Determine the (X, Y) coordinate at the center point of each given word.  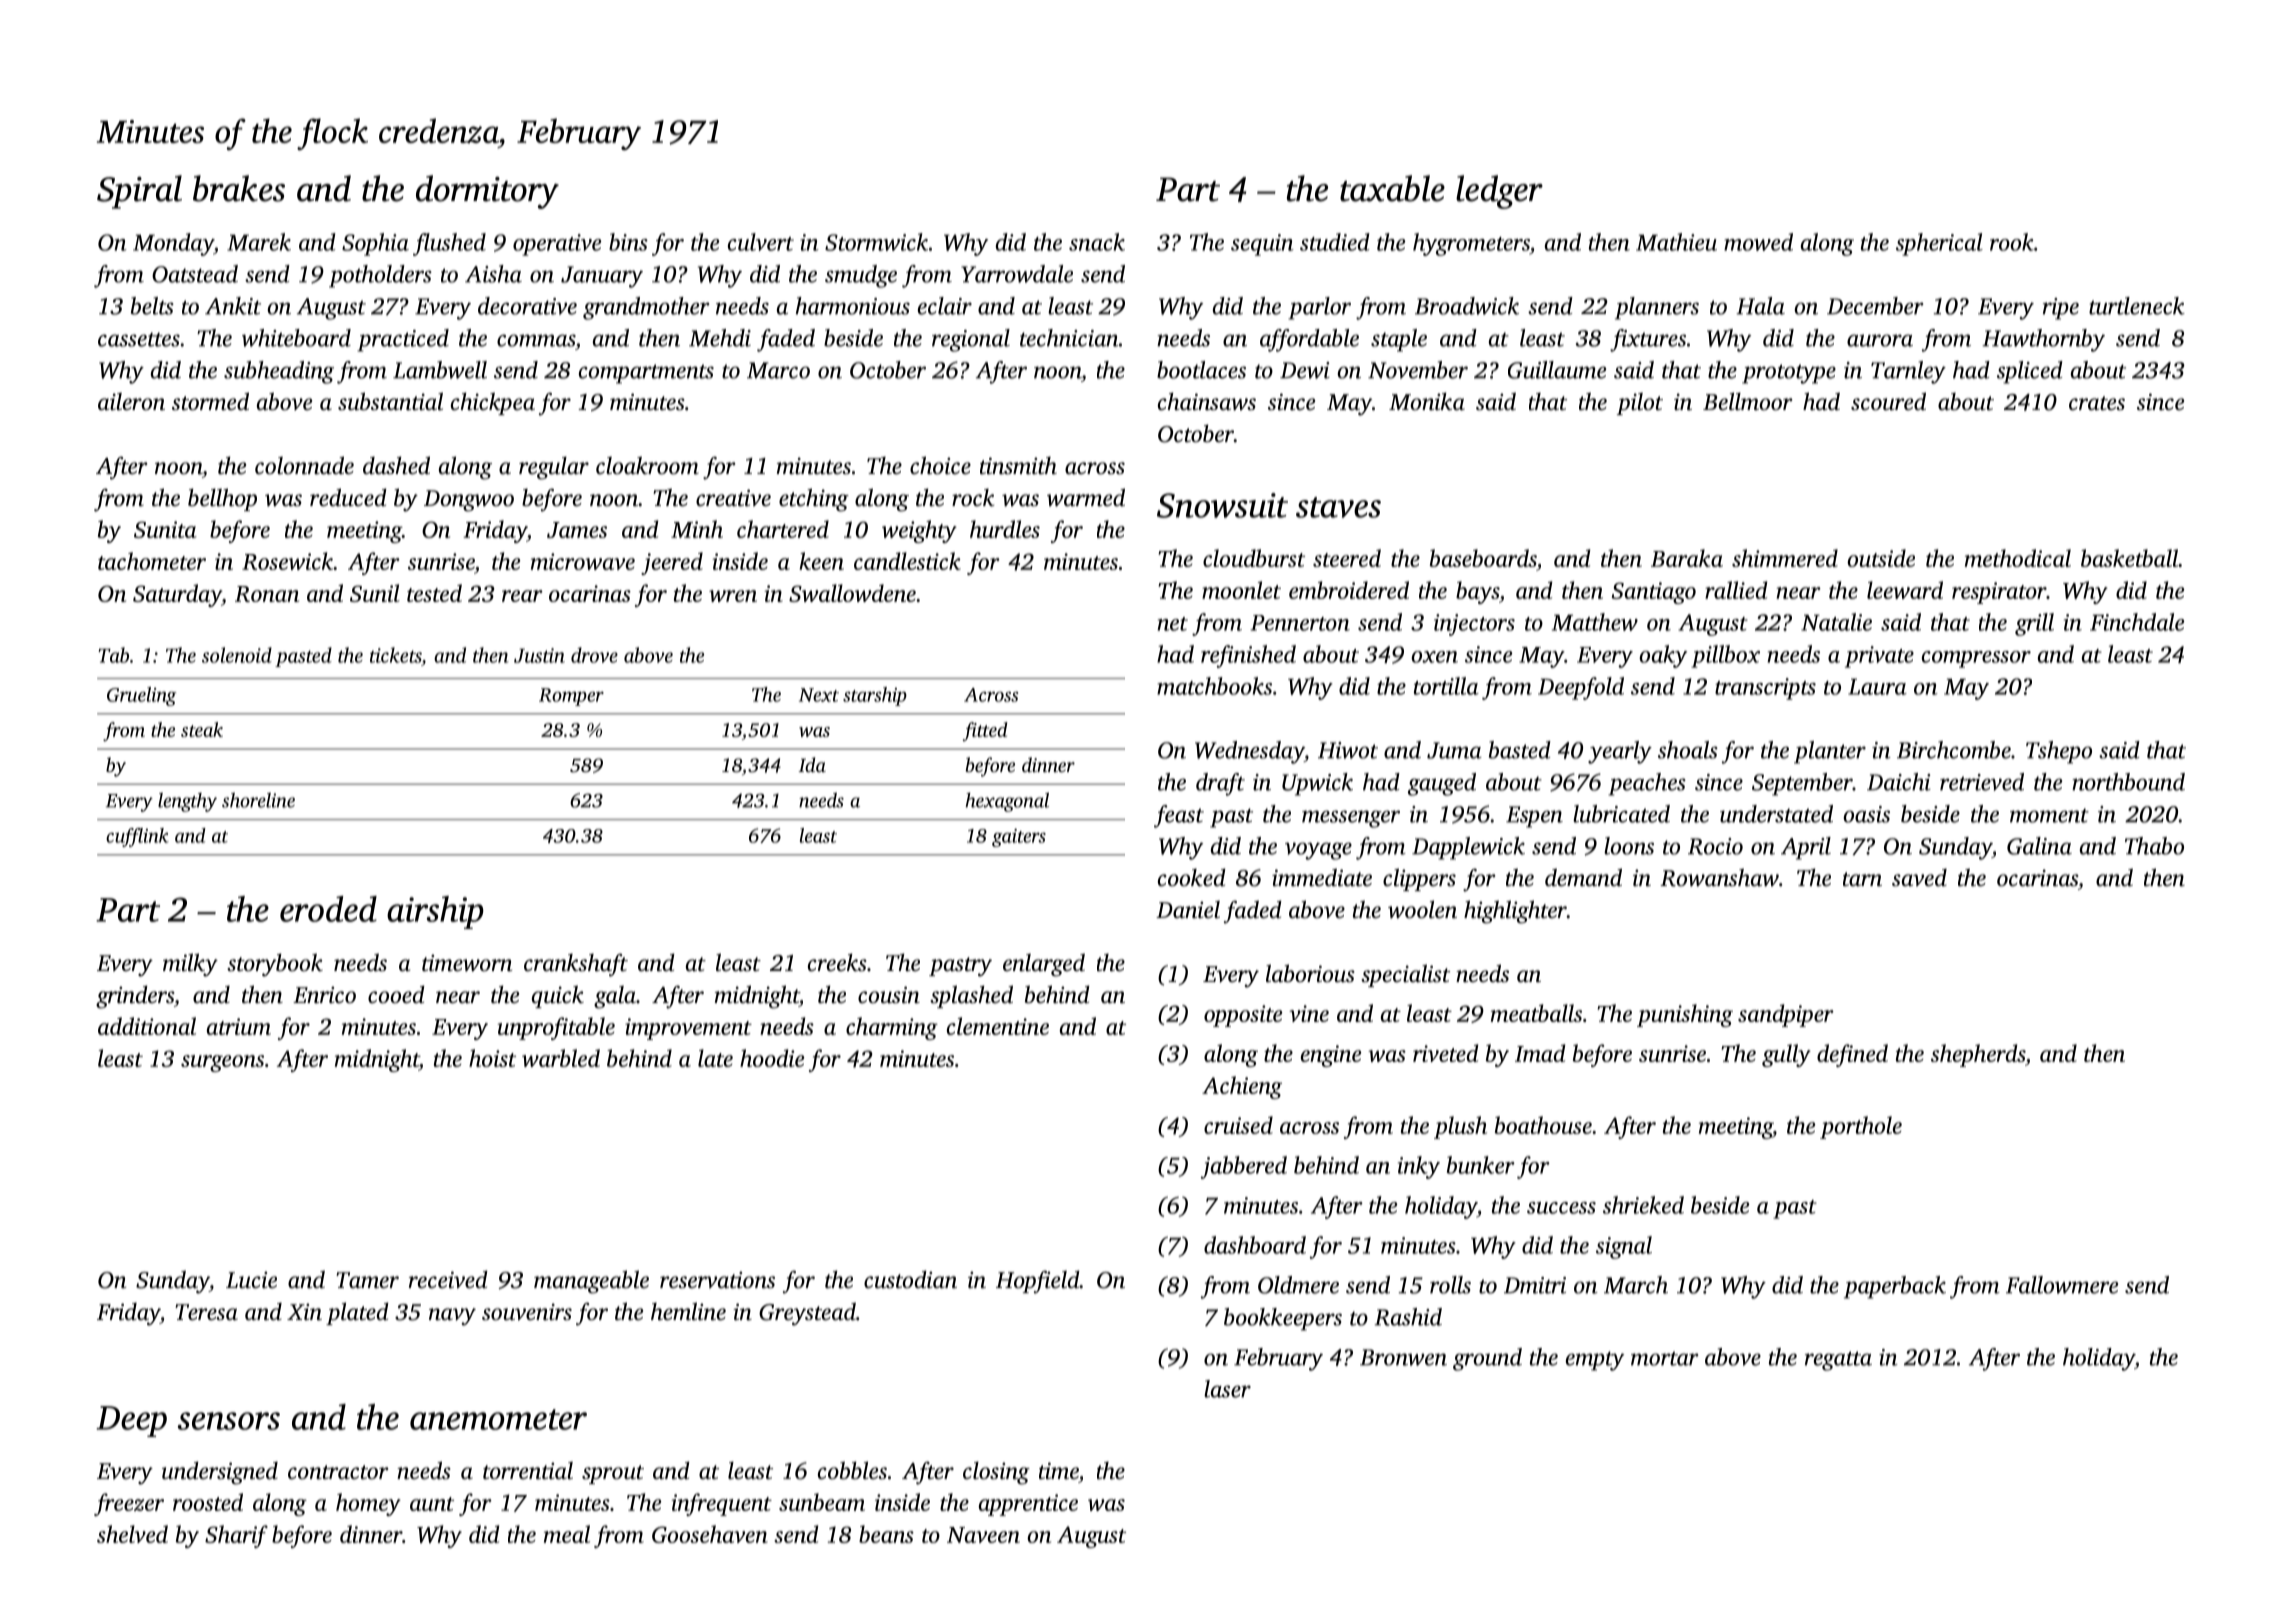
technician (1069, 338)
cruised (1238, 1125)
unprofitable (556, 1028)
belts (152, 306)
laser (1227, 1389)
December (1875, 306)
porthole (1861, 1127)
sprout (613, 1474)
